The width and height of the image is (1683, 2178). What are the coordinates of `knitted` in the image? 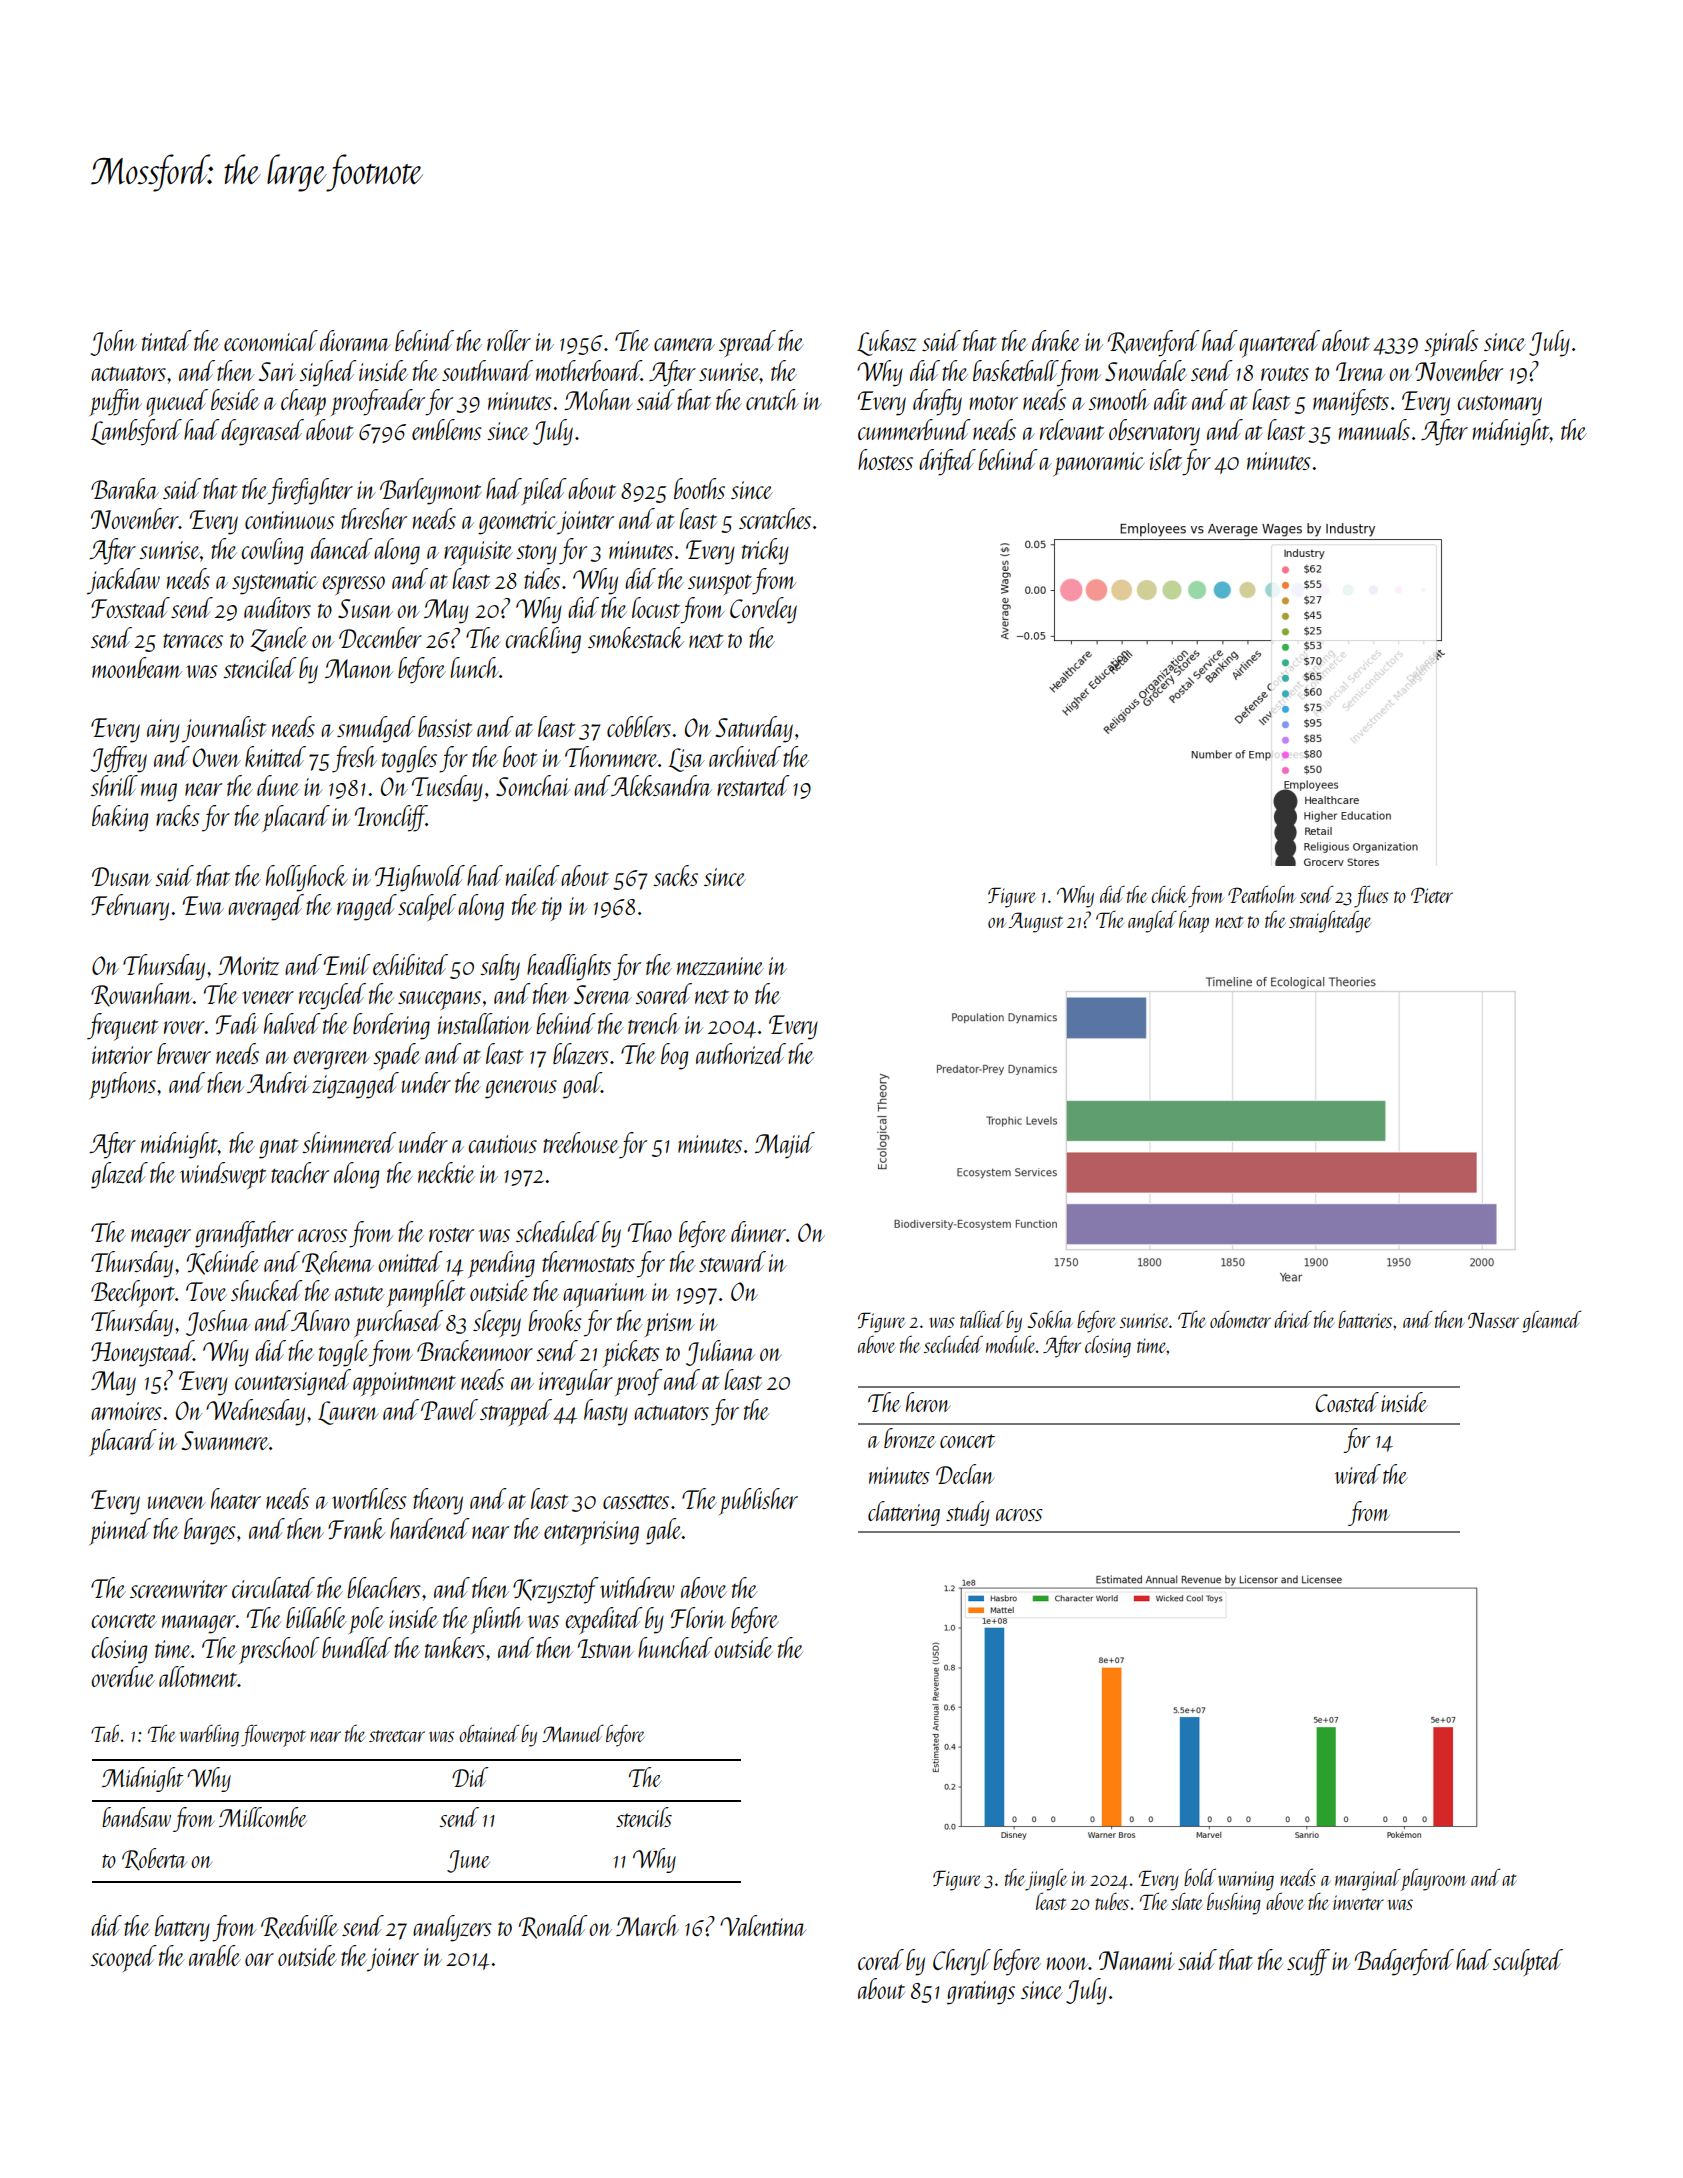 It's located at (275, 756).
